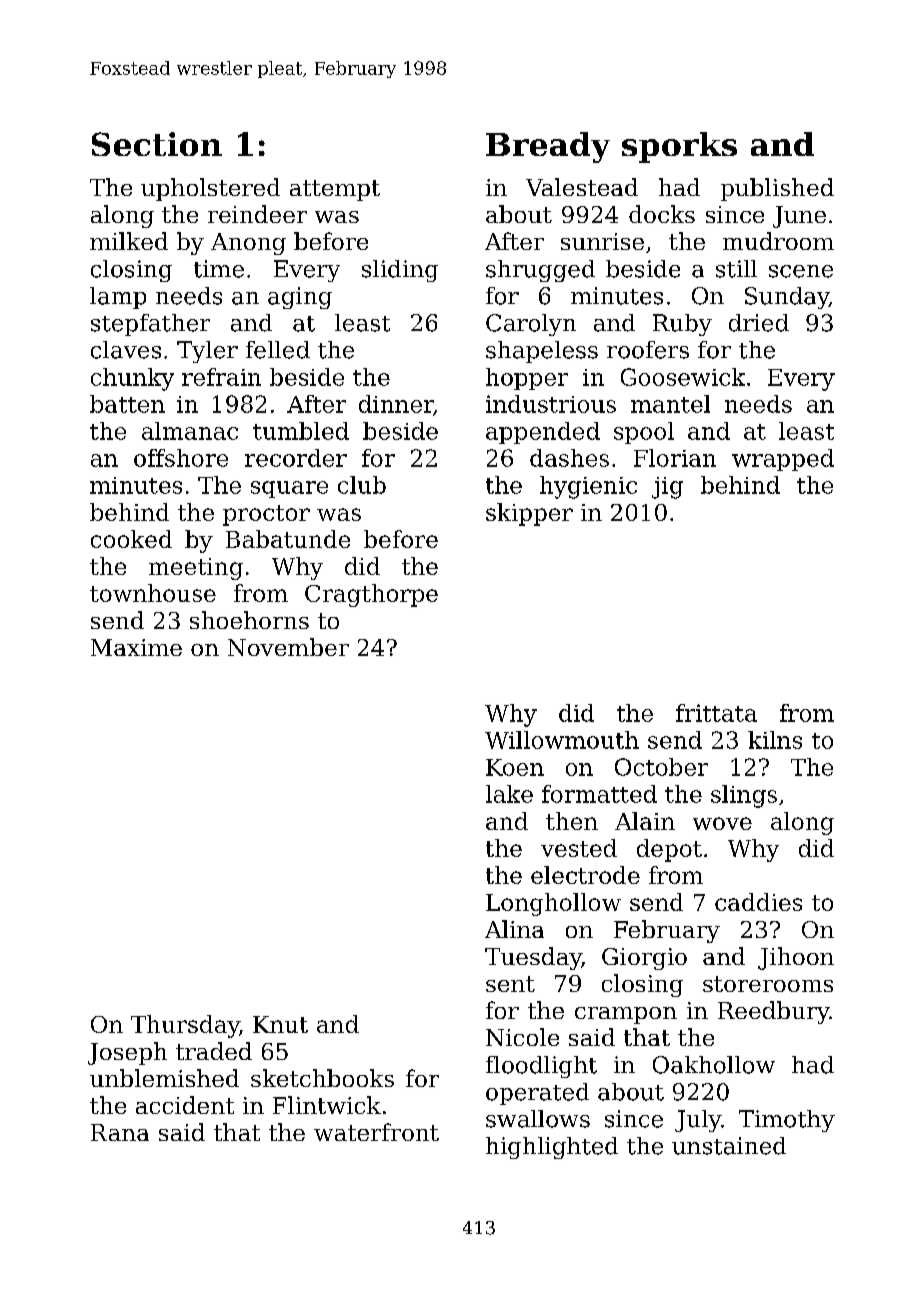 The width and height of the image is (924, 1311). I want to click on slings, so click(744, 796).
